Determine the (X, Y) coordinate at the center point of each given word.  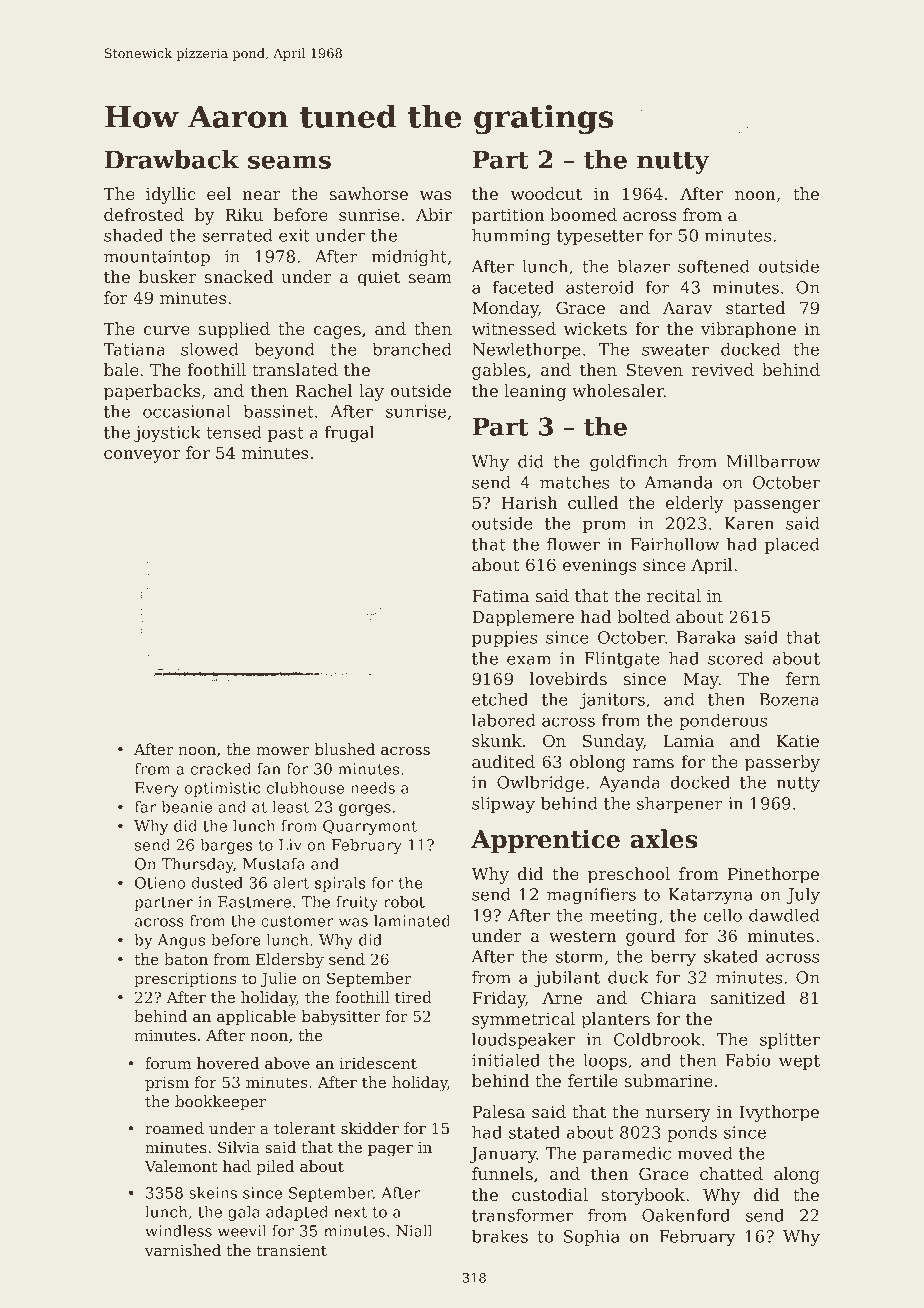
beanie (186, 807)
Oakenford (686, 1215)
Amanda (678, 482)
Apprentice (545, 841)
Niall (414, 1231)
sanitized (748, 997)
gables (499, 371)
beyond (284, 351)
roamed (174, 1128)
